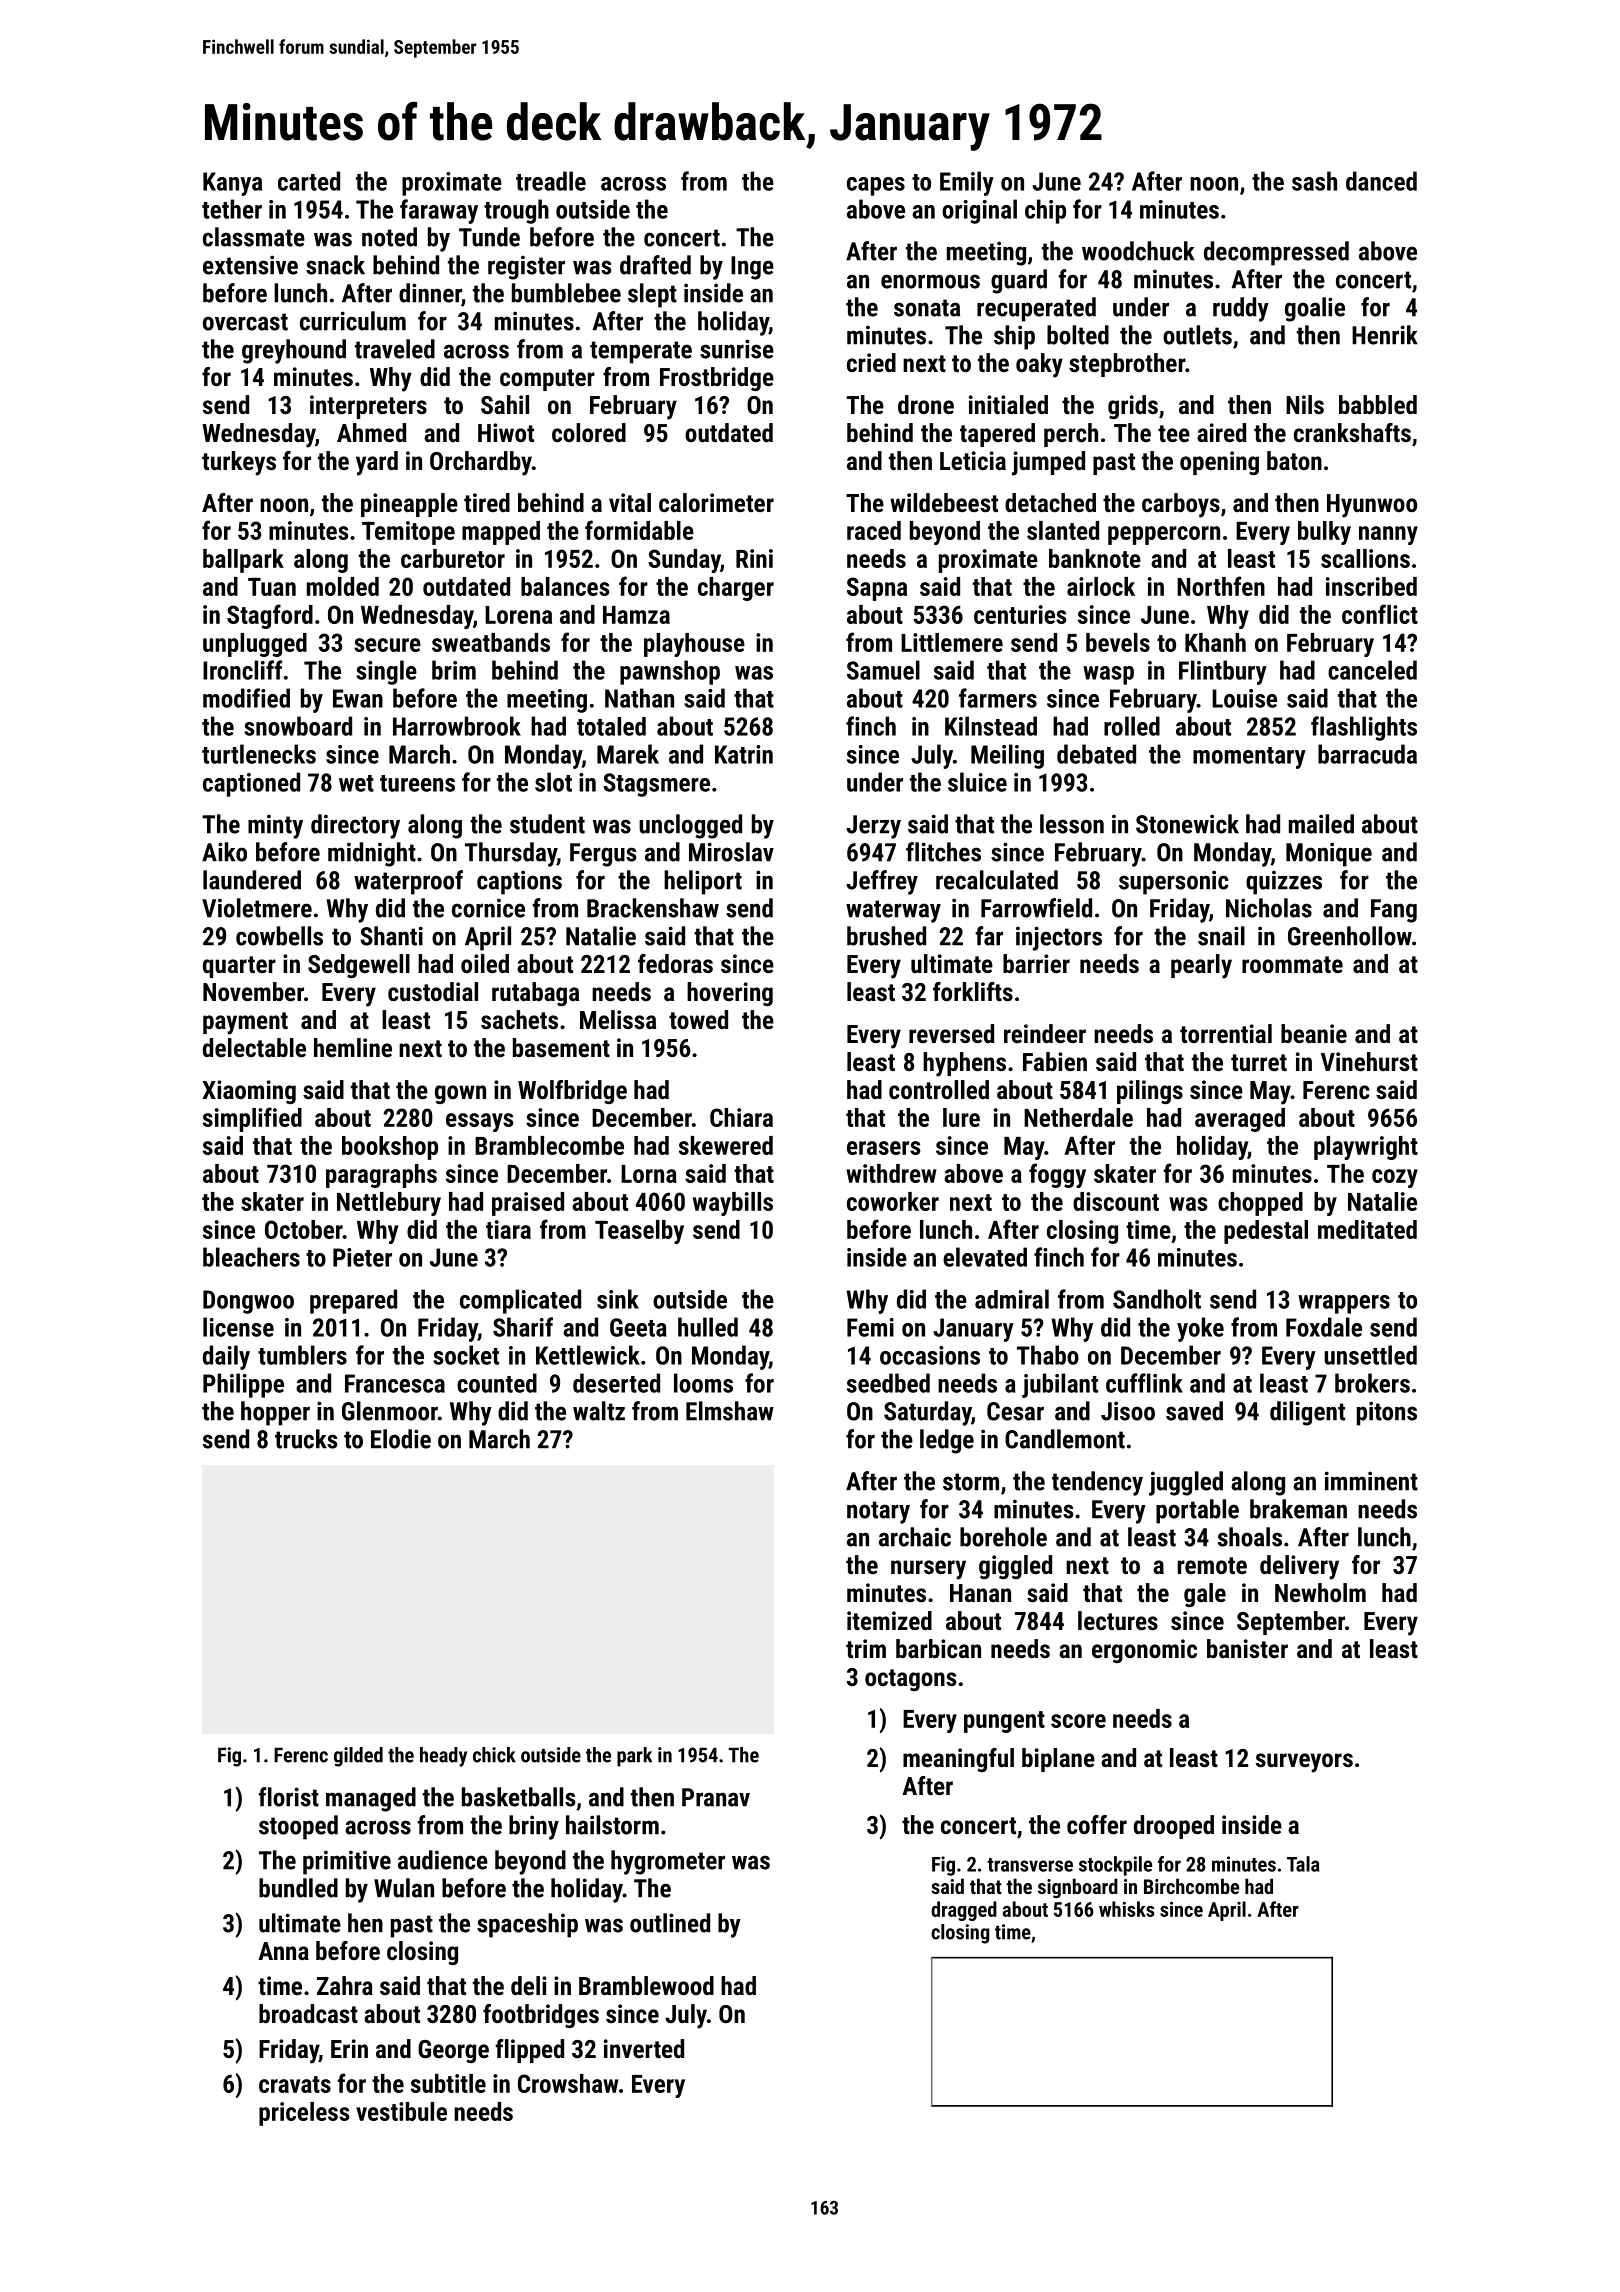 The width and height of the image is (1620, 2292). I want to click on babbled, so click(1378, 404).
